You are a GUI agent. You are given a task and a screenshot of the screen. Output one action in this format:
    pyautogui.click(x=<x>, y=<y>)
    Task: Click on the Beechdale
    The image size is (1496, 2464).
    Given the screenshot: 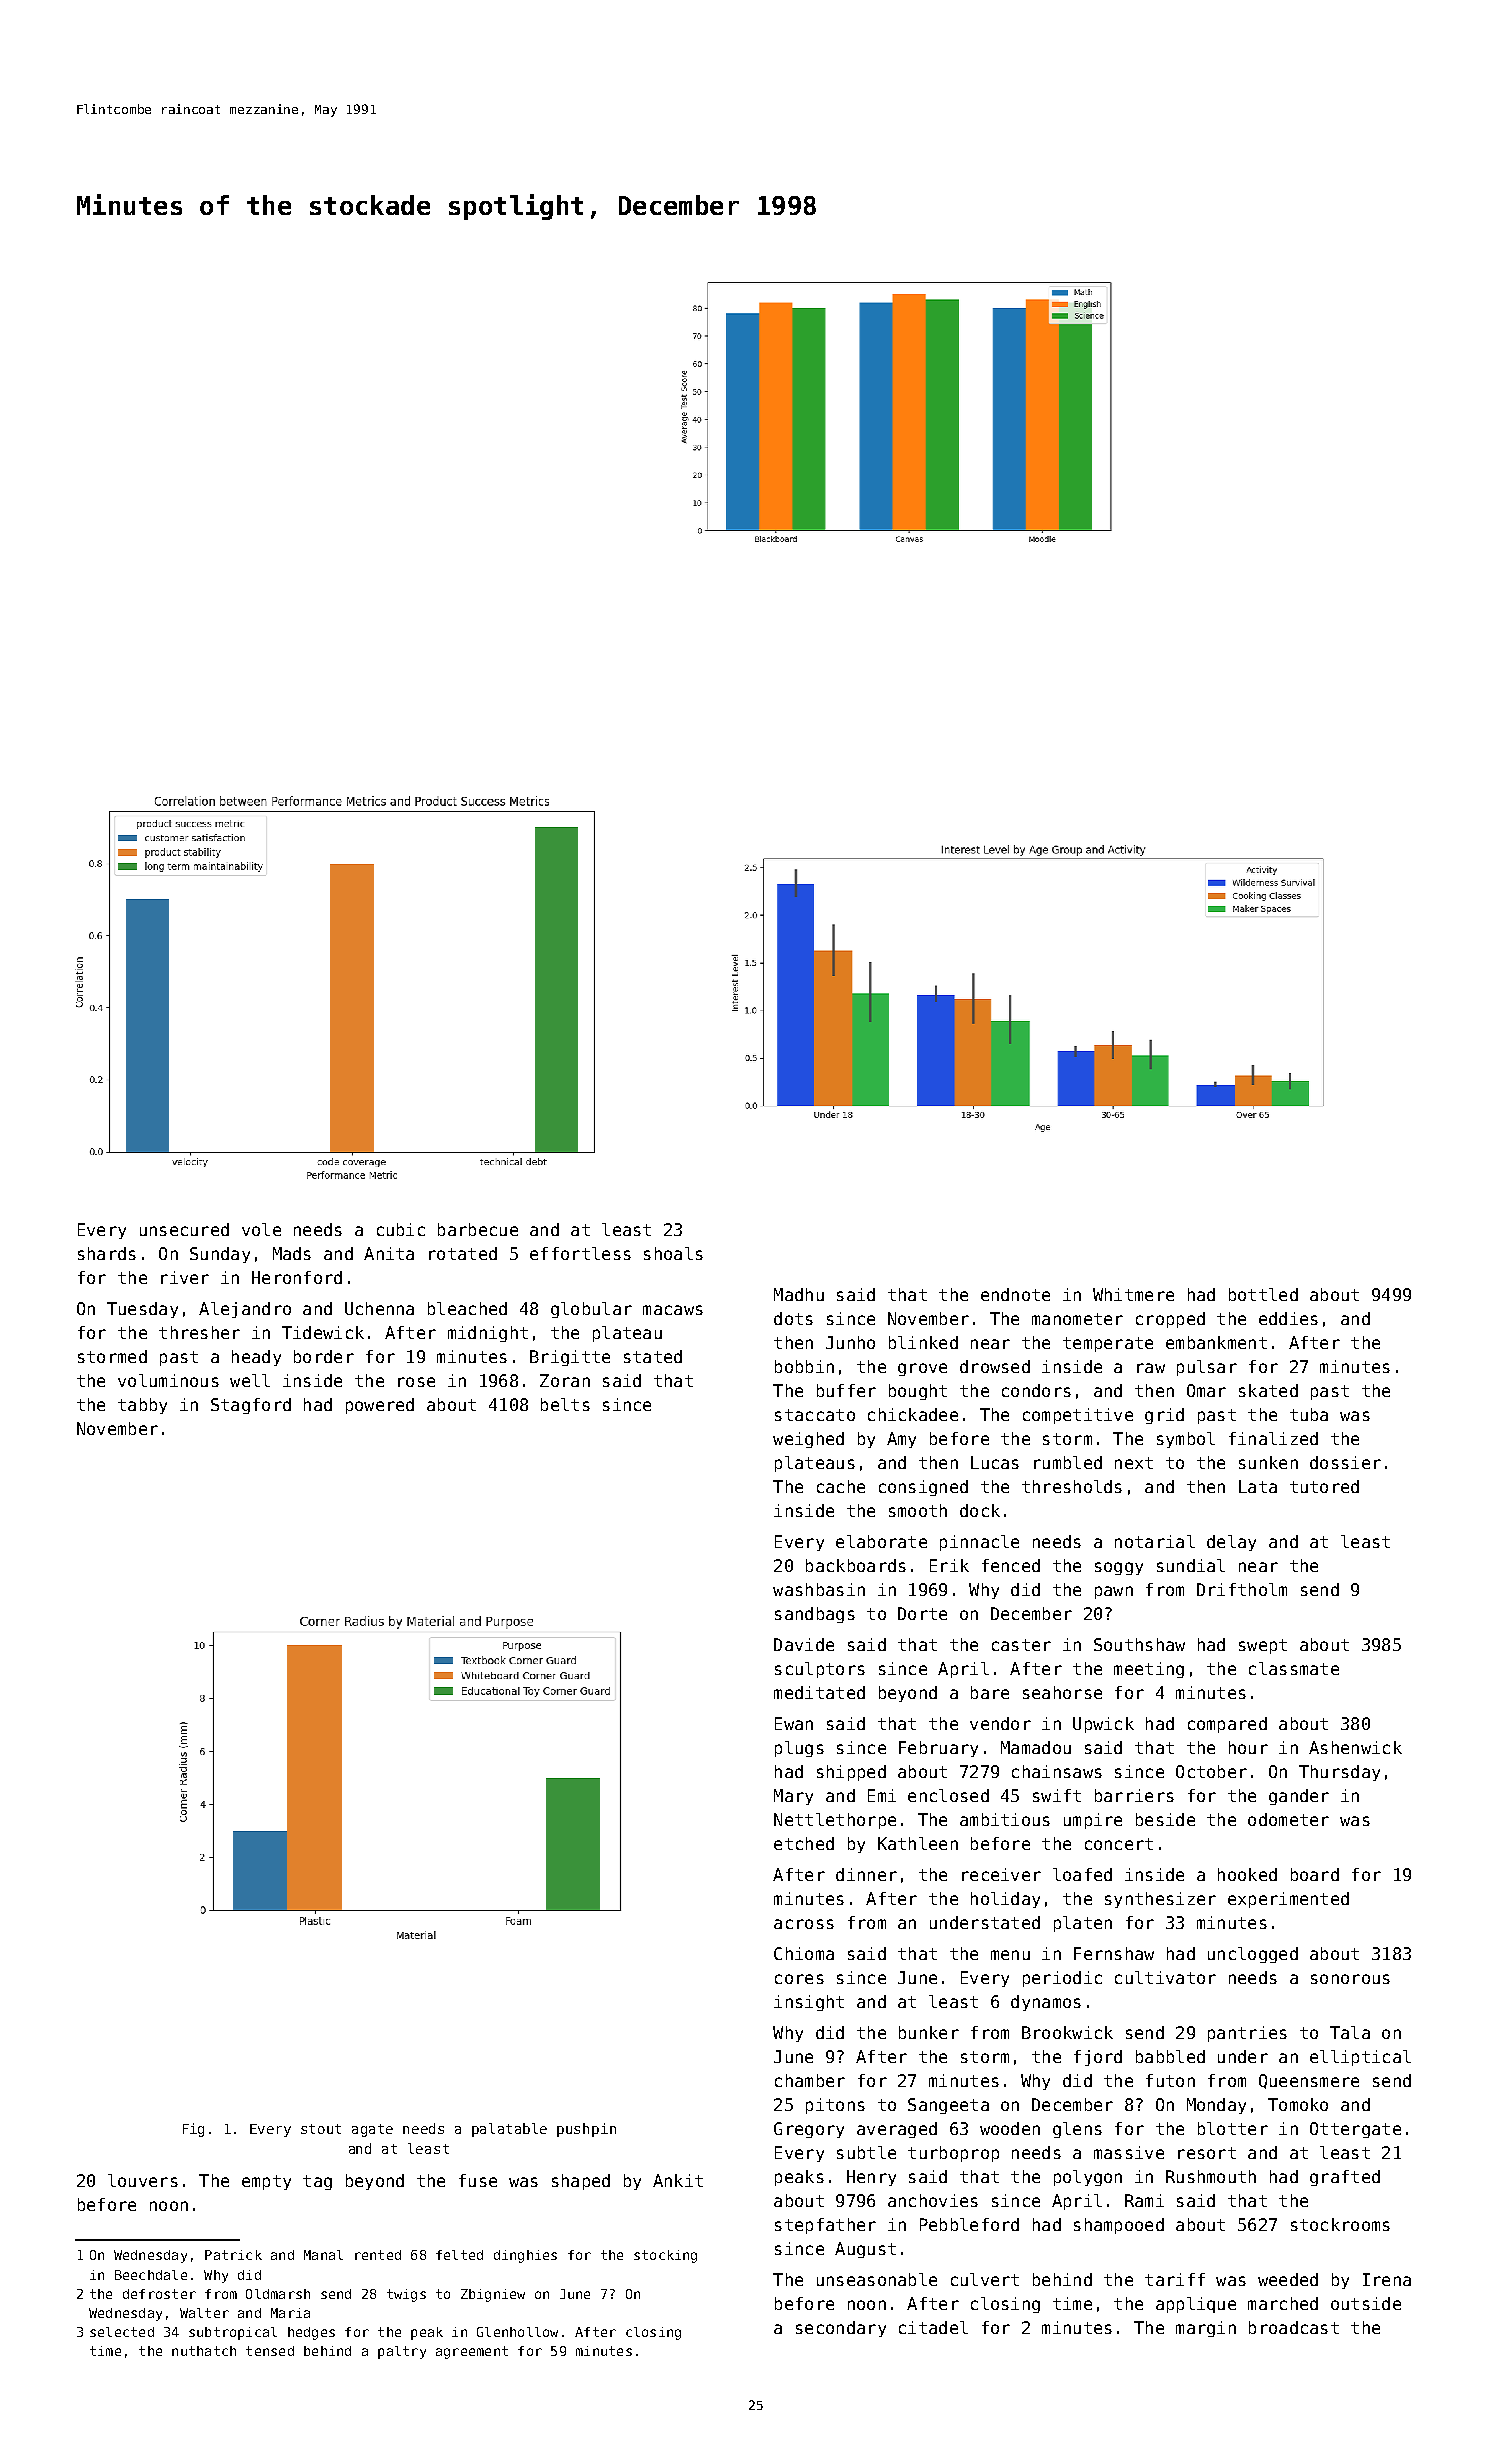 What is the action you would take?
    pyautogui.click(x=151, y=2275)
